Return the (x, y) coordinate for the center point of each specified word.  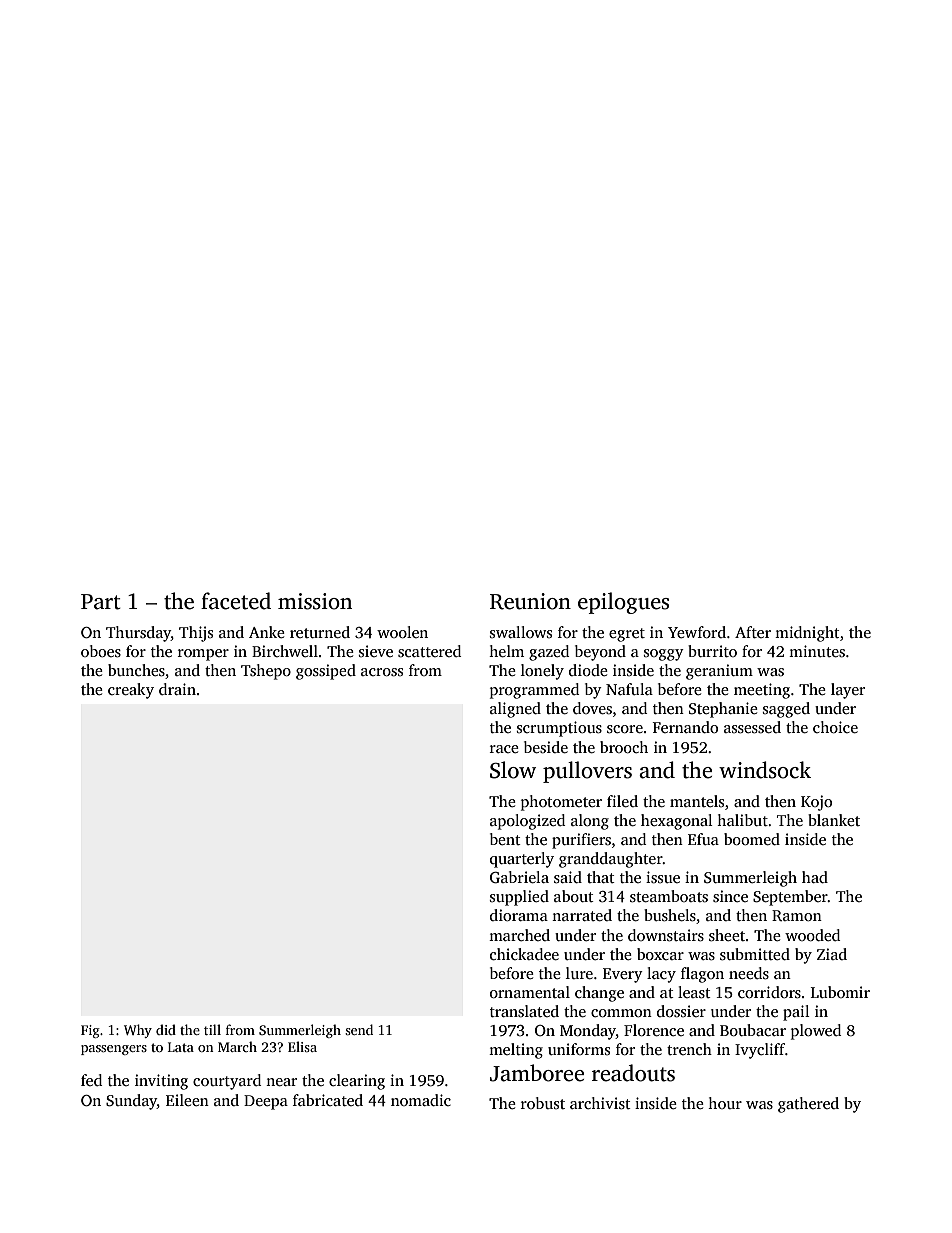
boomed (752, 839)
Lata (181, 1047)
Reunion (530, 601)
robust (543, 1103)
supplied (519, 898)
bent (505, 839)
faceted (236, 601)
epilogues (623, 603)
